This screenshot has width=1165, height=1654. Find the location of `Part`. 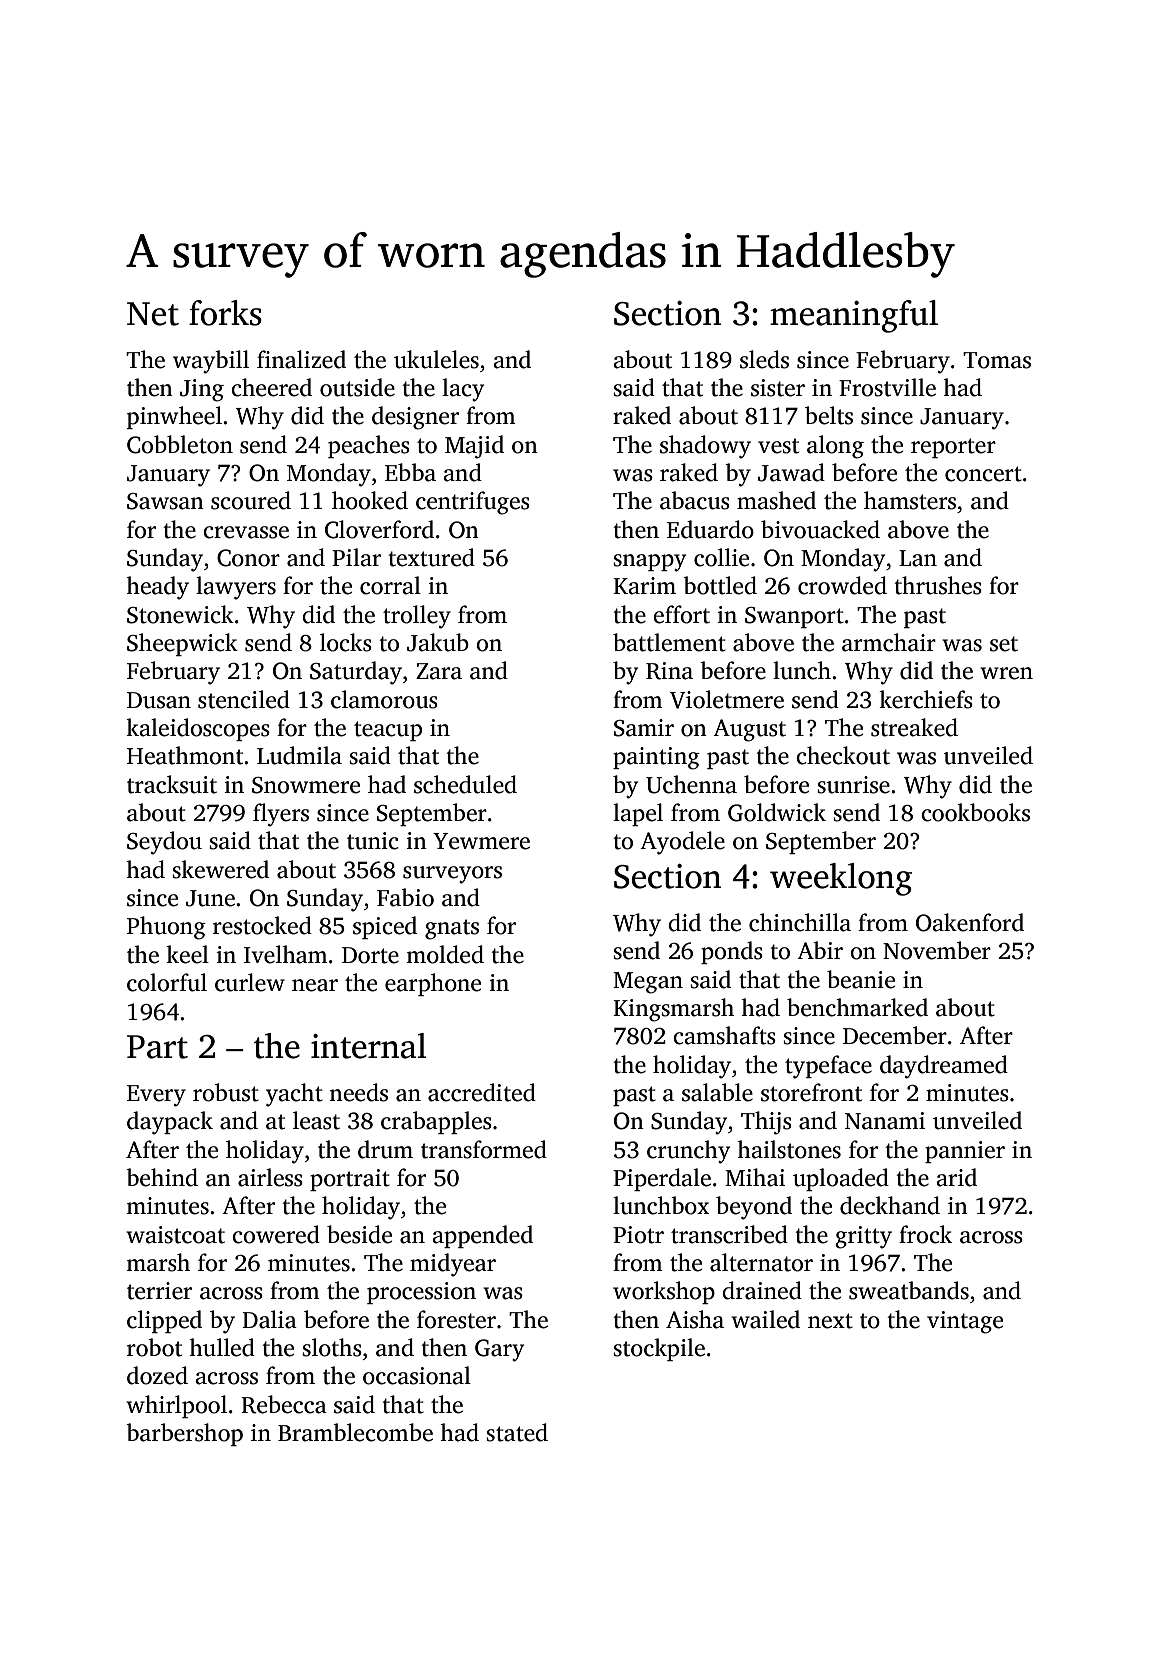

Part is located at coordinates (157, 1047).
